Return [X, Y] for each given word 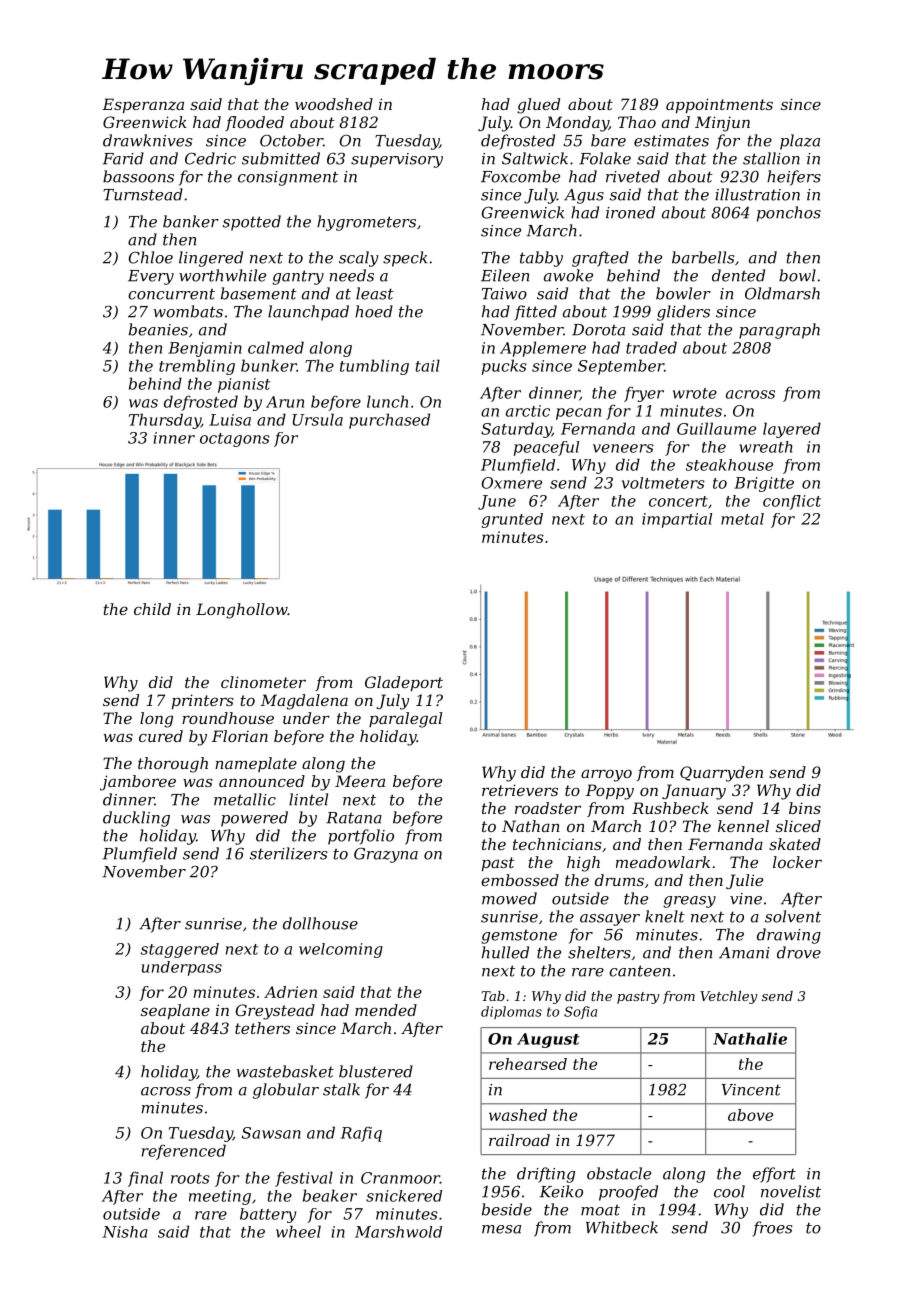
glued [538, 106]
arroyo [606, 775]
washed [518, 1115]
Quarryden [721, 774]
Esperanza [143, 105]
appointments [719, 105]
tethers [262, 1028]
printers [203, 701]
